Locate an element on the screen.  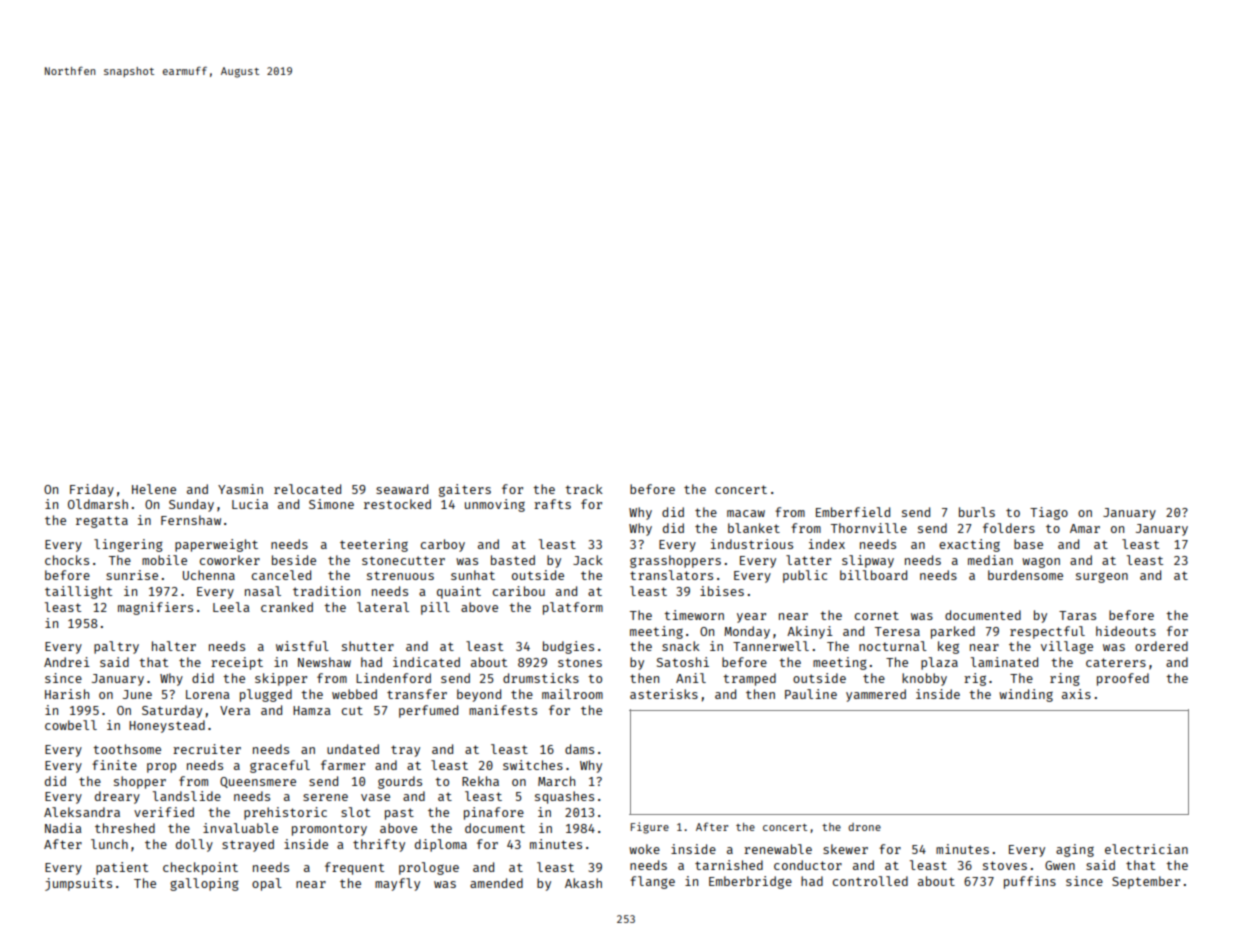
track is located at coordinates (584, 489).
